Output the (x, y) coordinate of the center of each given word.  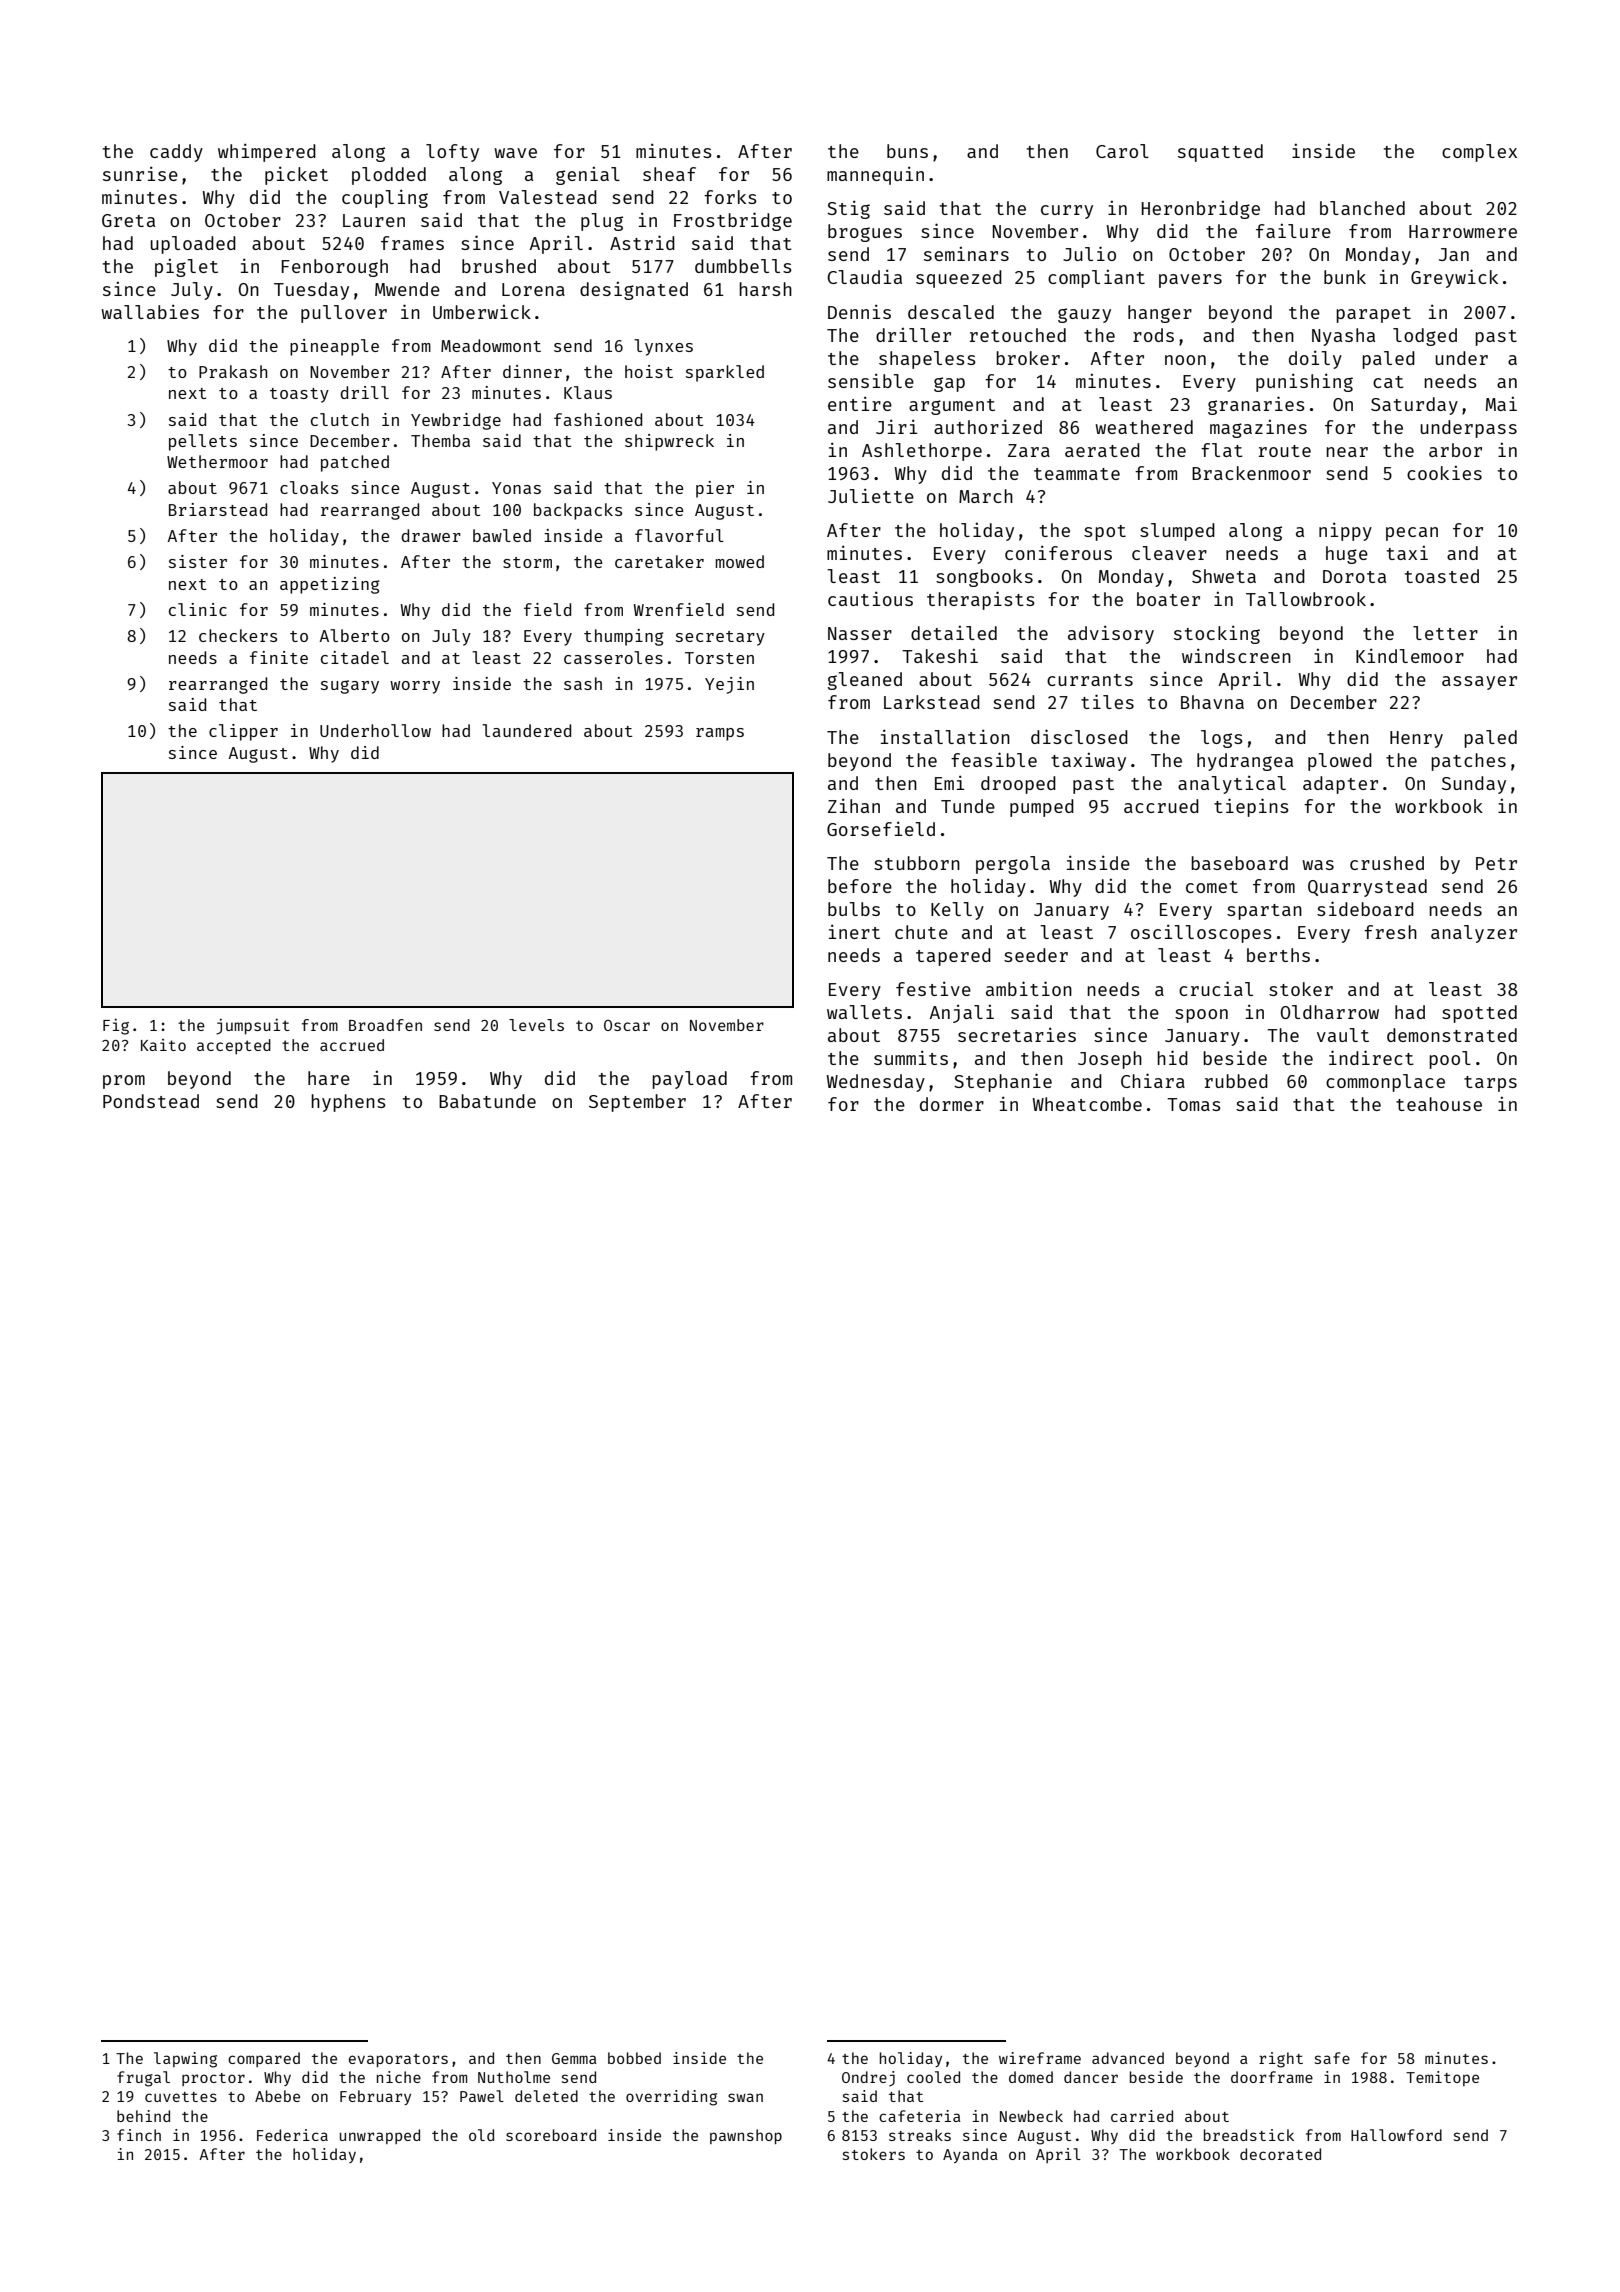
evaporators (398, 2060)
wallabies (150, 311)
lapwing (185, 2060)
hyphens (348, 1103)
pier (715, 489)
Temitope (1442, 2078)
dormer (952, 1104)
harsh (765, 289)
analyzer (1474, 934)
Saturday (1414, 406)
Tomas (1194, 1104)
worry (415, 687)
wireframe (1040, 2058)
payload (689, 1080)
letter (1445, 633)
